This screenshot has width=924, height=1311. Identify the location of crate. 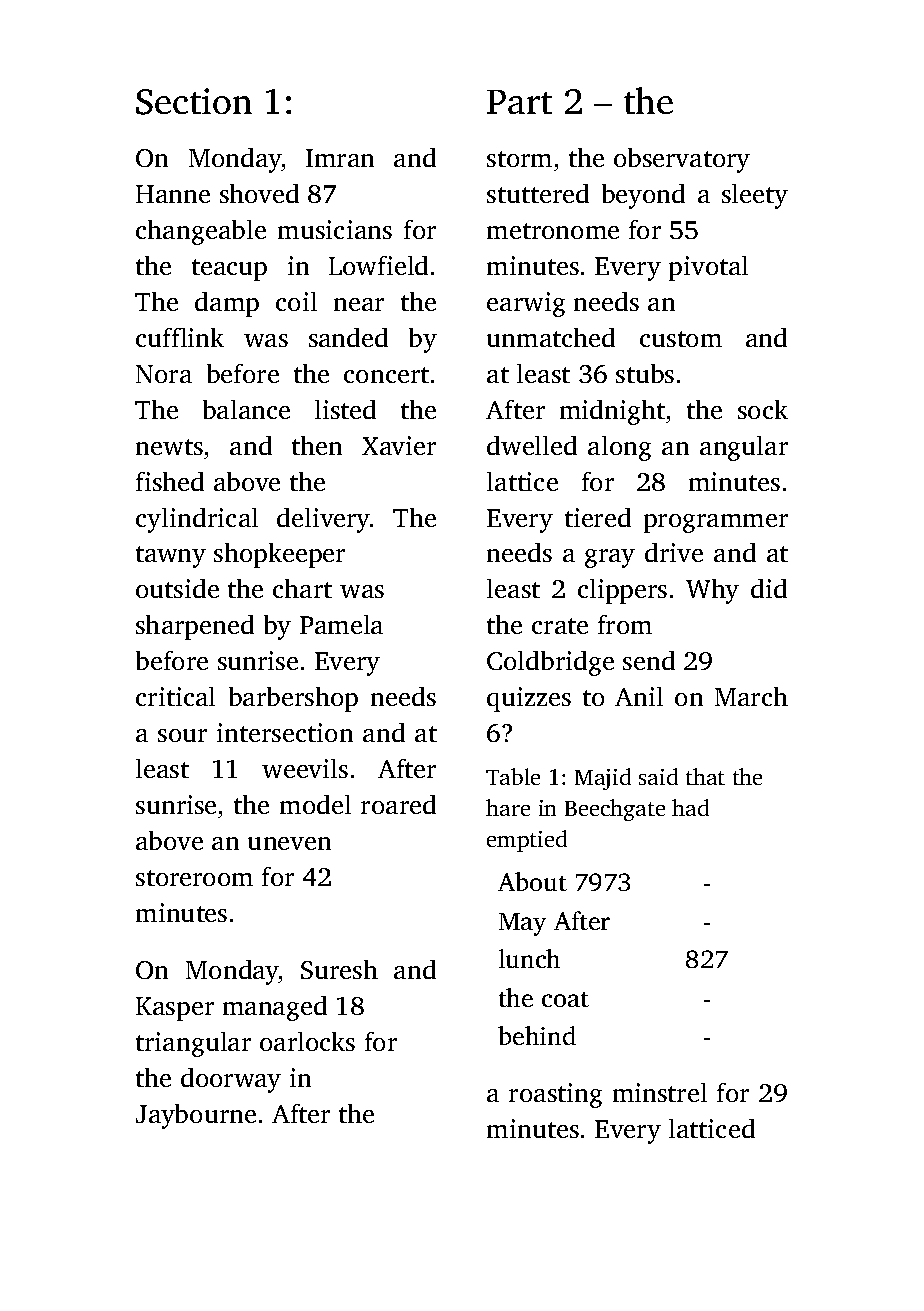
(560, 626).
